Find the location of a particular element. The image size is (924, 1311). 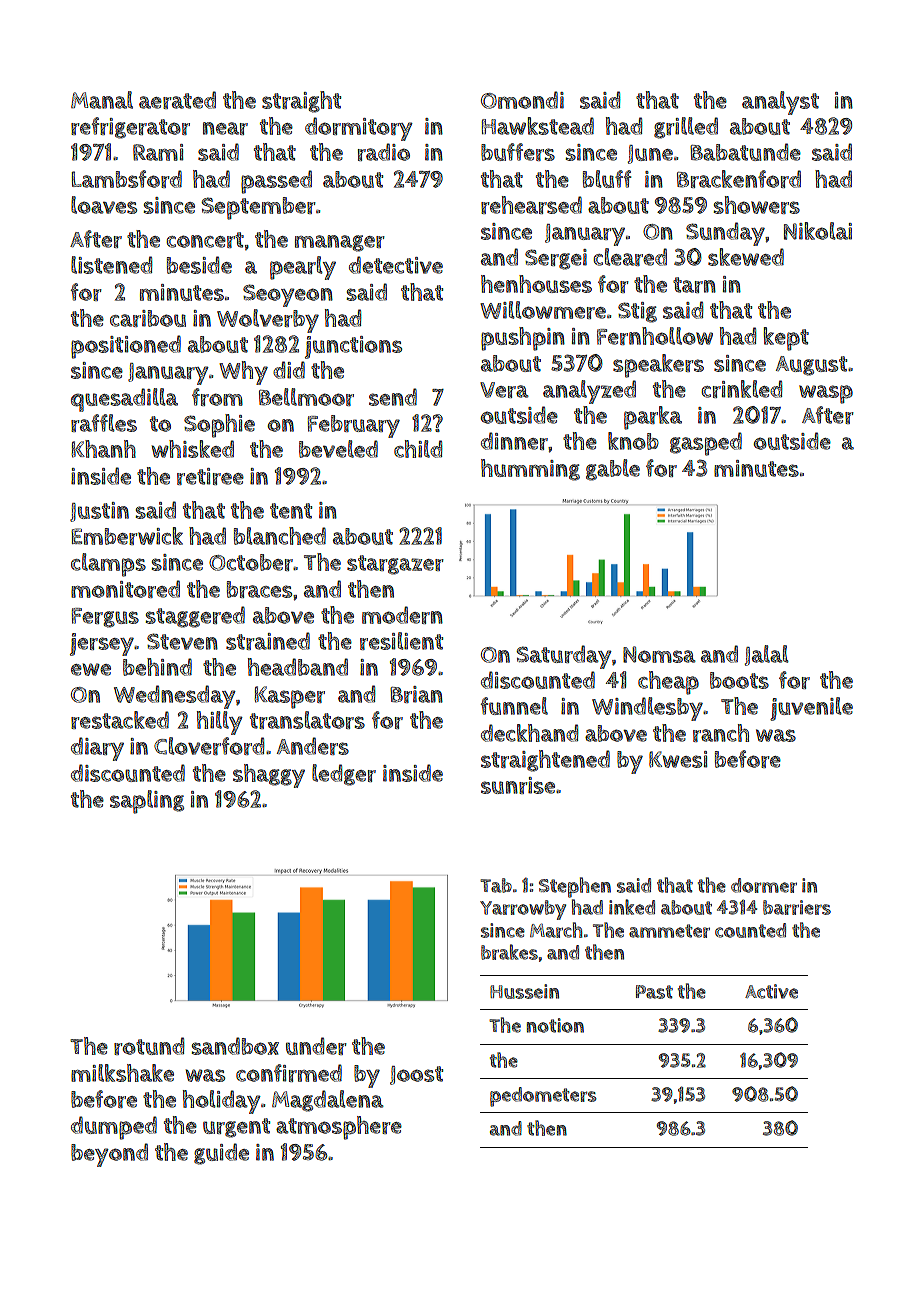

skewed is located at coordinates (746, 257).
